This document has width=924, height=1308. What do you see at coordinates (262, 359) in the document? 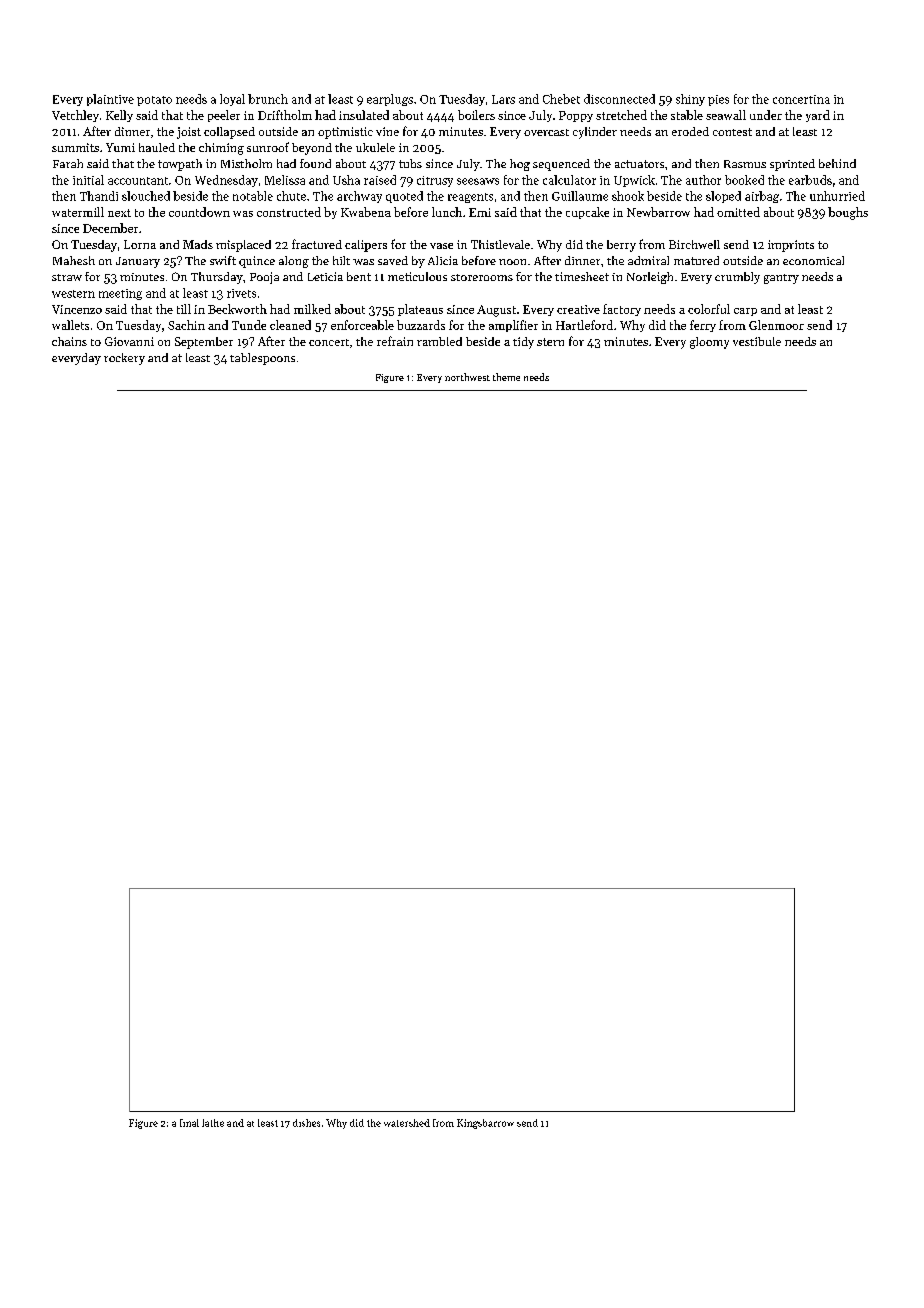
I see `tablespoons` at bounding box center [262, 359].
